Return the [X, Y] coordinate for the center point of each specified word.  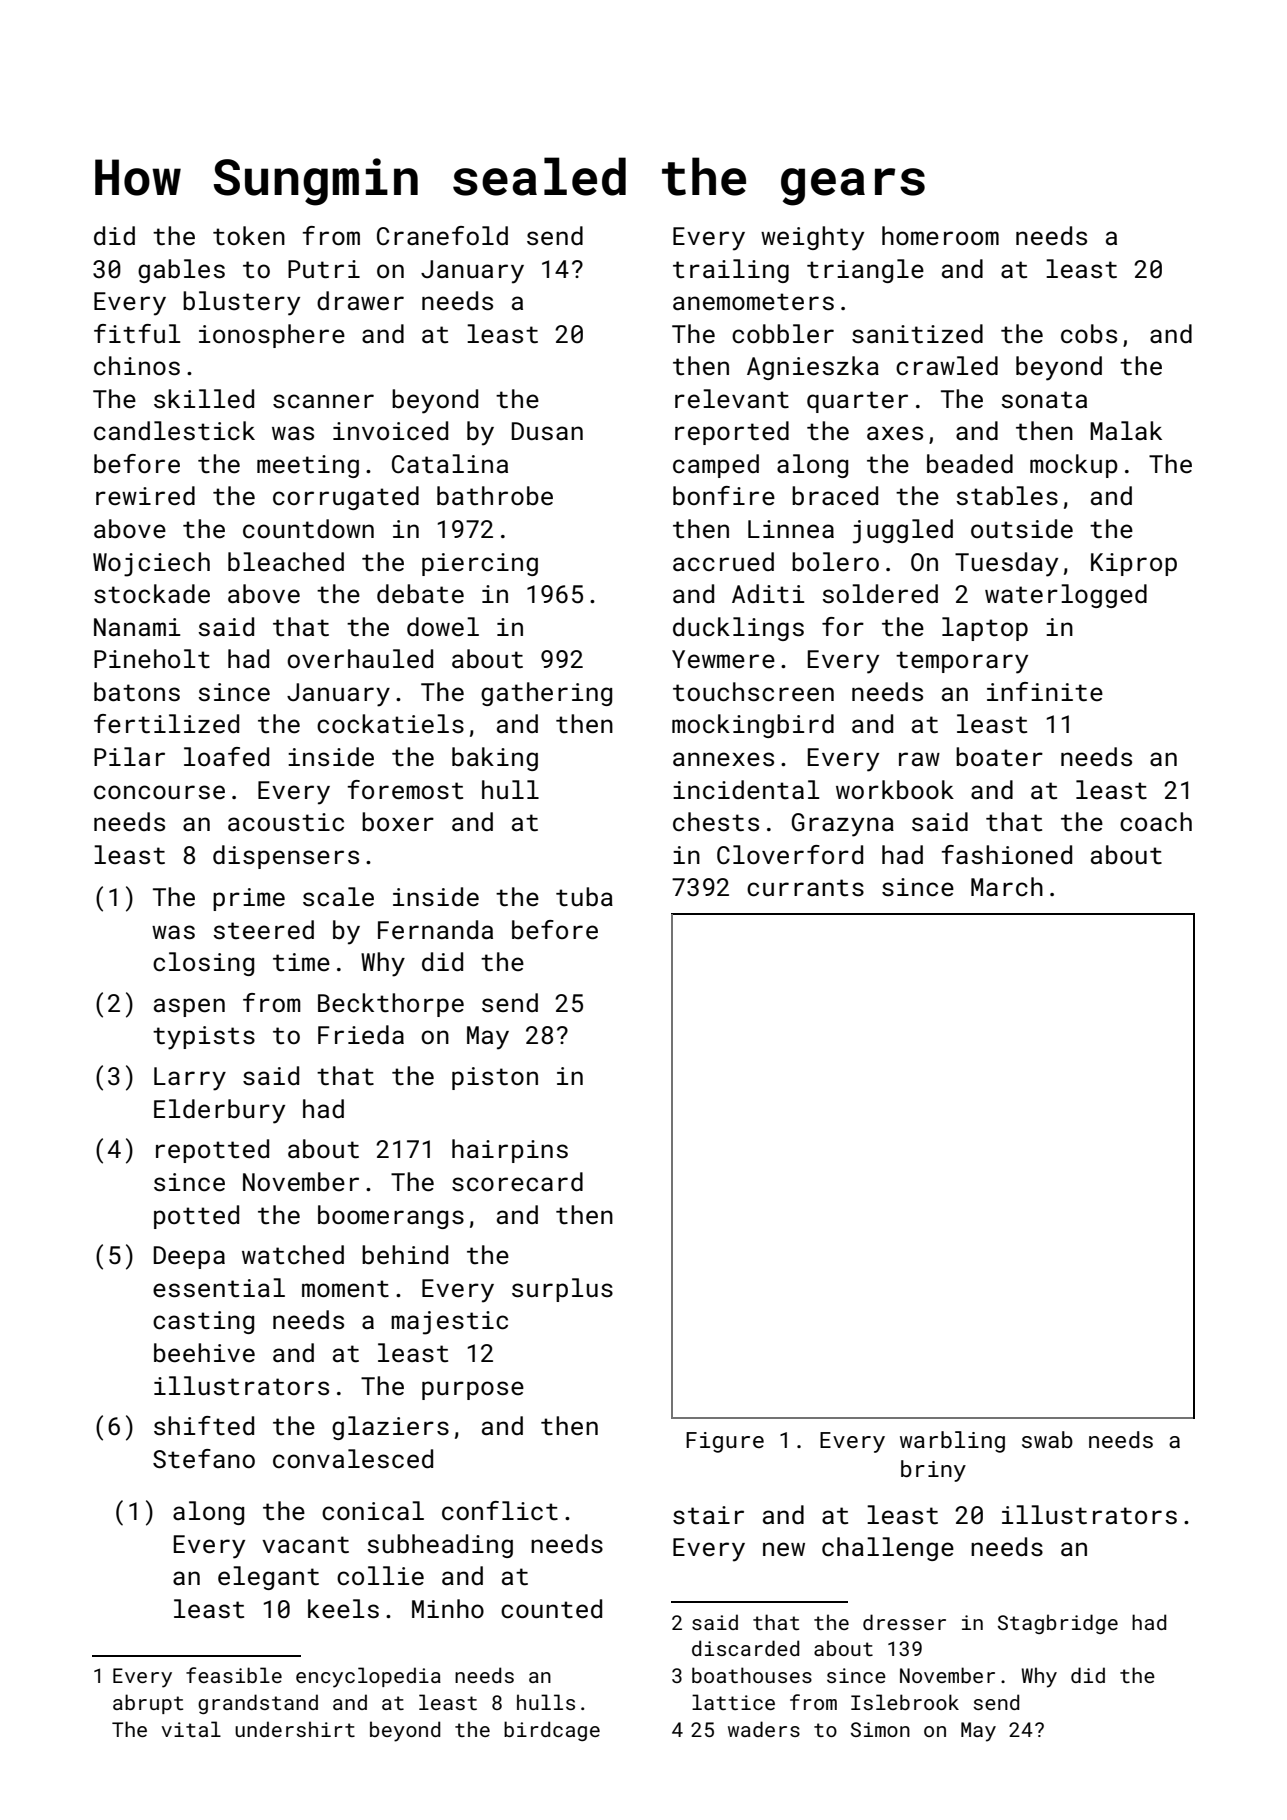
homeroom [940, 235]
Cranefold [442, 236]
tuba [584, 897]
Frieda [361, 1035]
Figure [725, 1442]
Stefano [204, 1459]
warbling [952, 1442]
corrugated [346, 498]
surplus [562, 1290]
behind [405, 1255]
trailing [731, 271]
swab [1047, 1439]
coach [1156, 822]
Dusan [547, 431]
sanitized [917, 334]
